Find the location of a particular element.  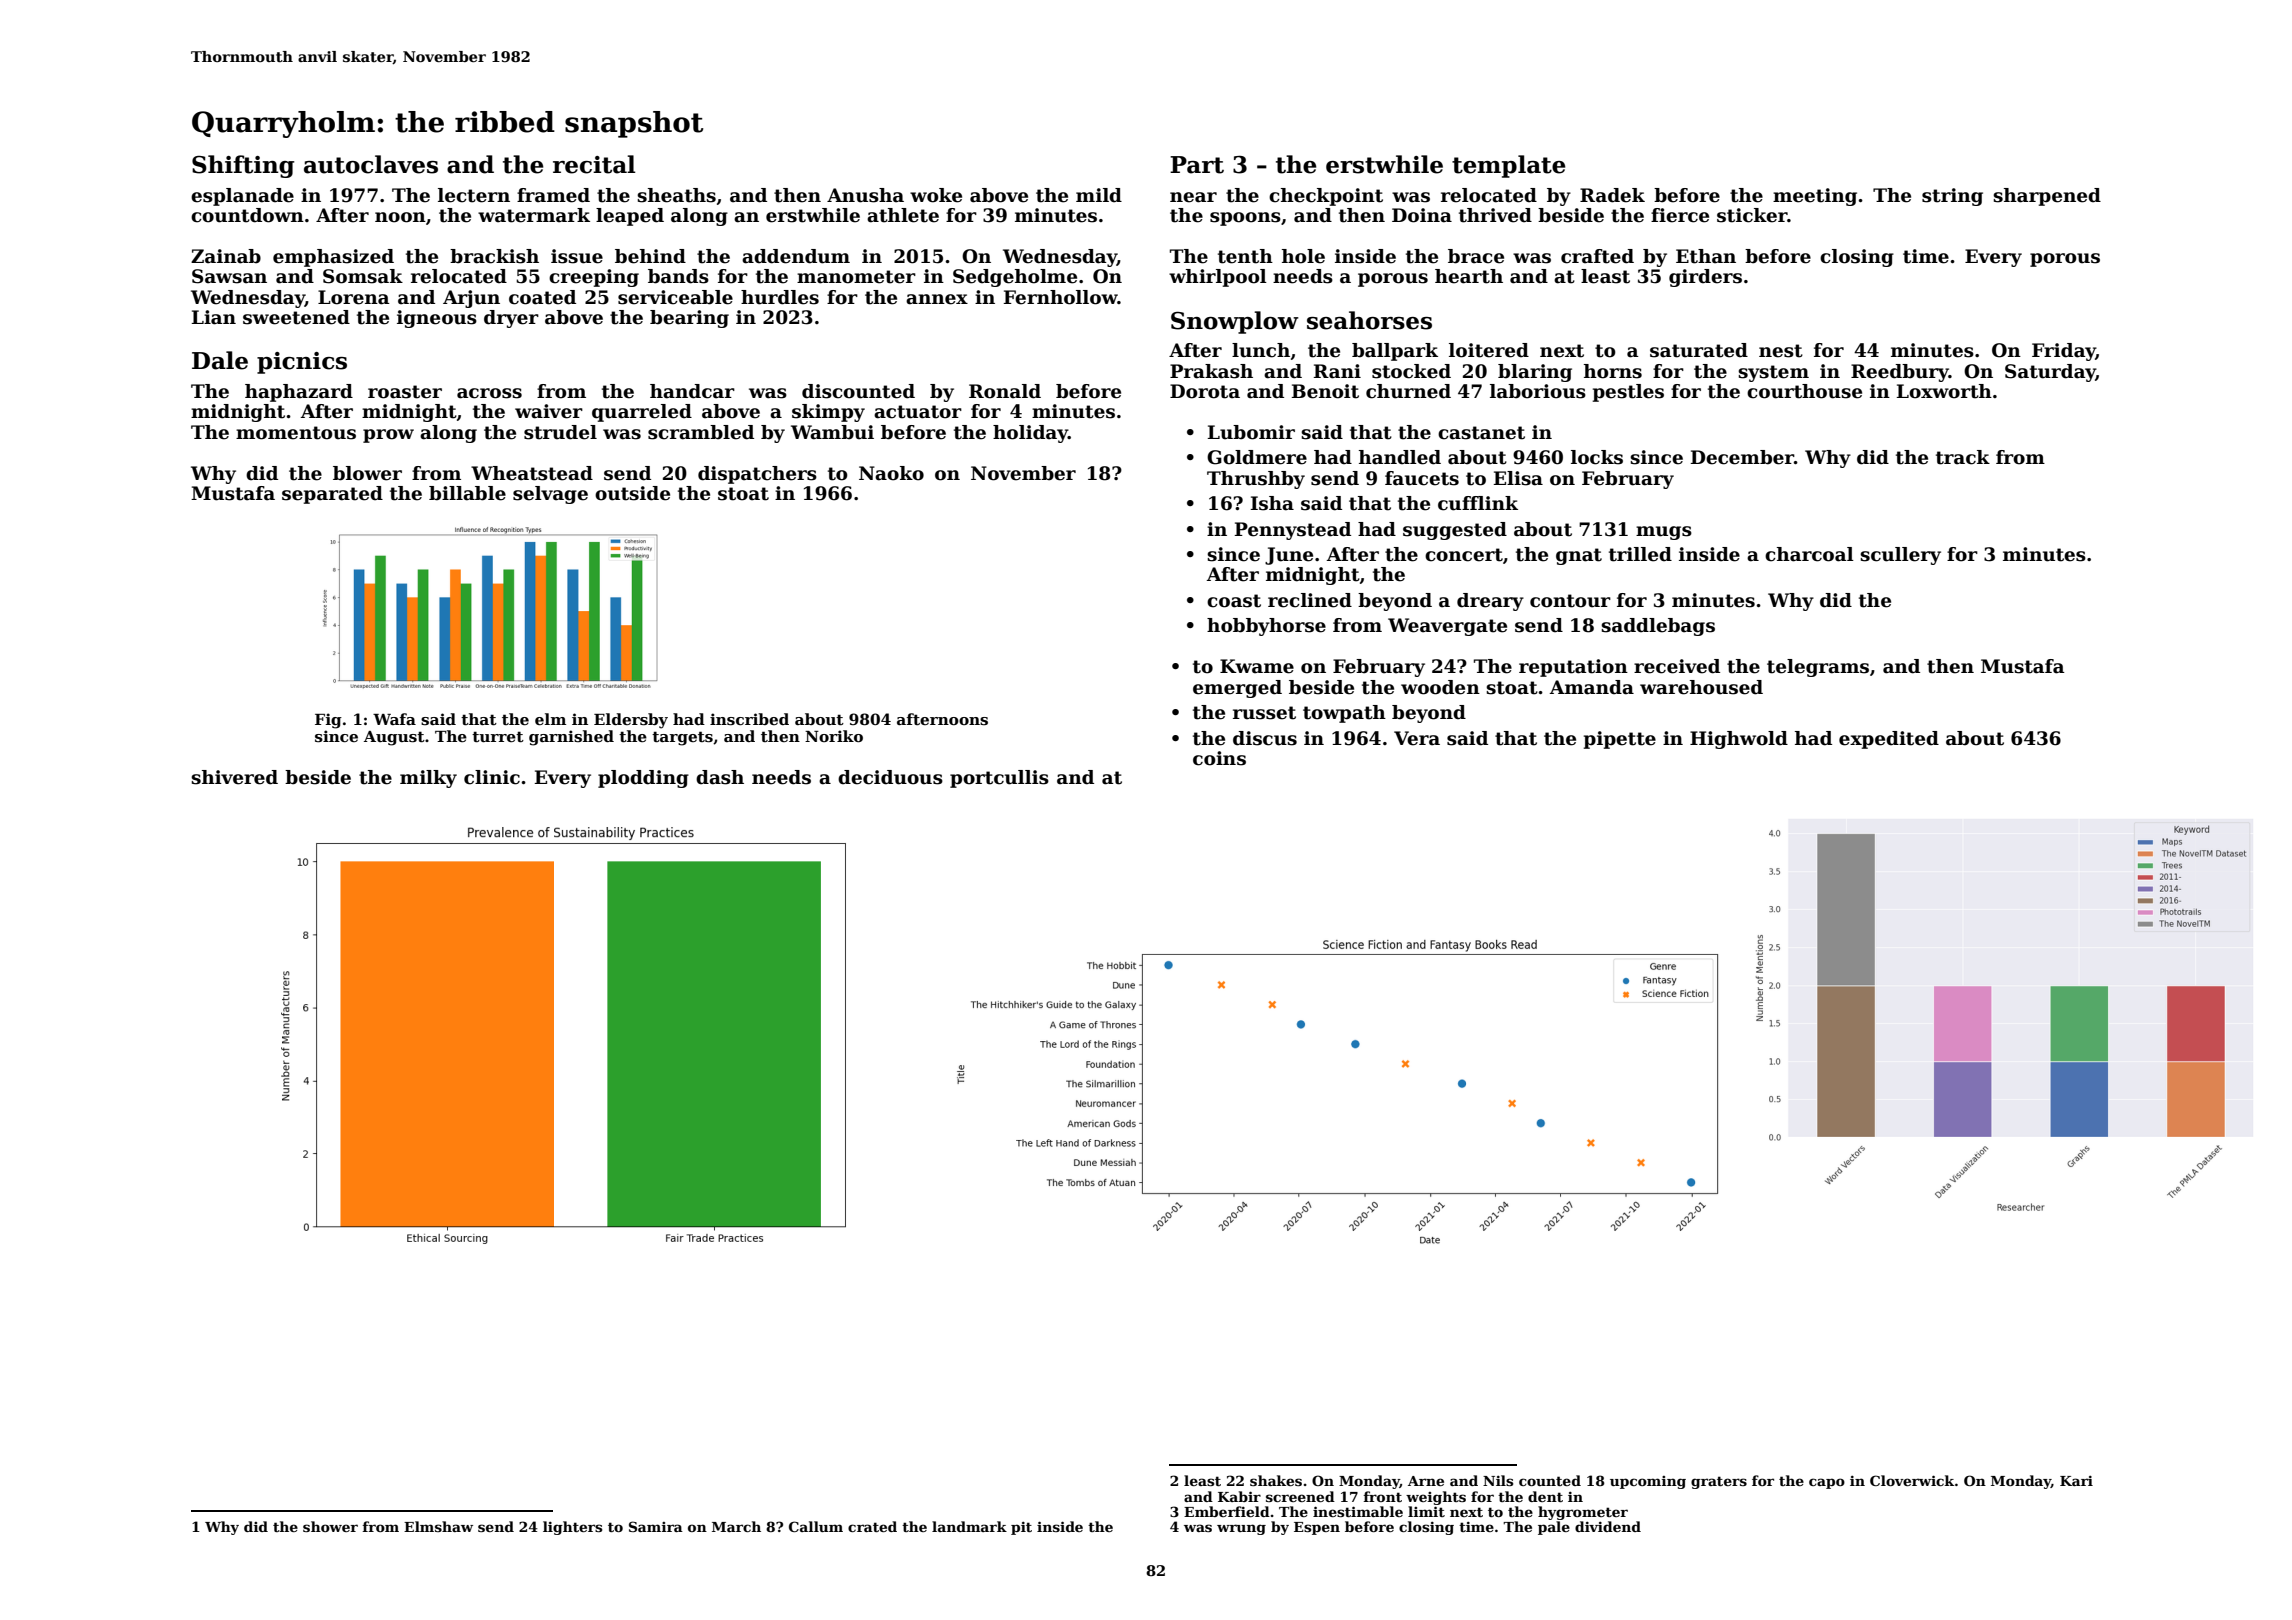

plodding is located at coordinates (643, 779).
